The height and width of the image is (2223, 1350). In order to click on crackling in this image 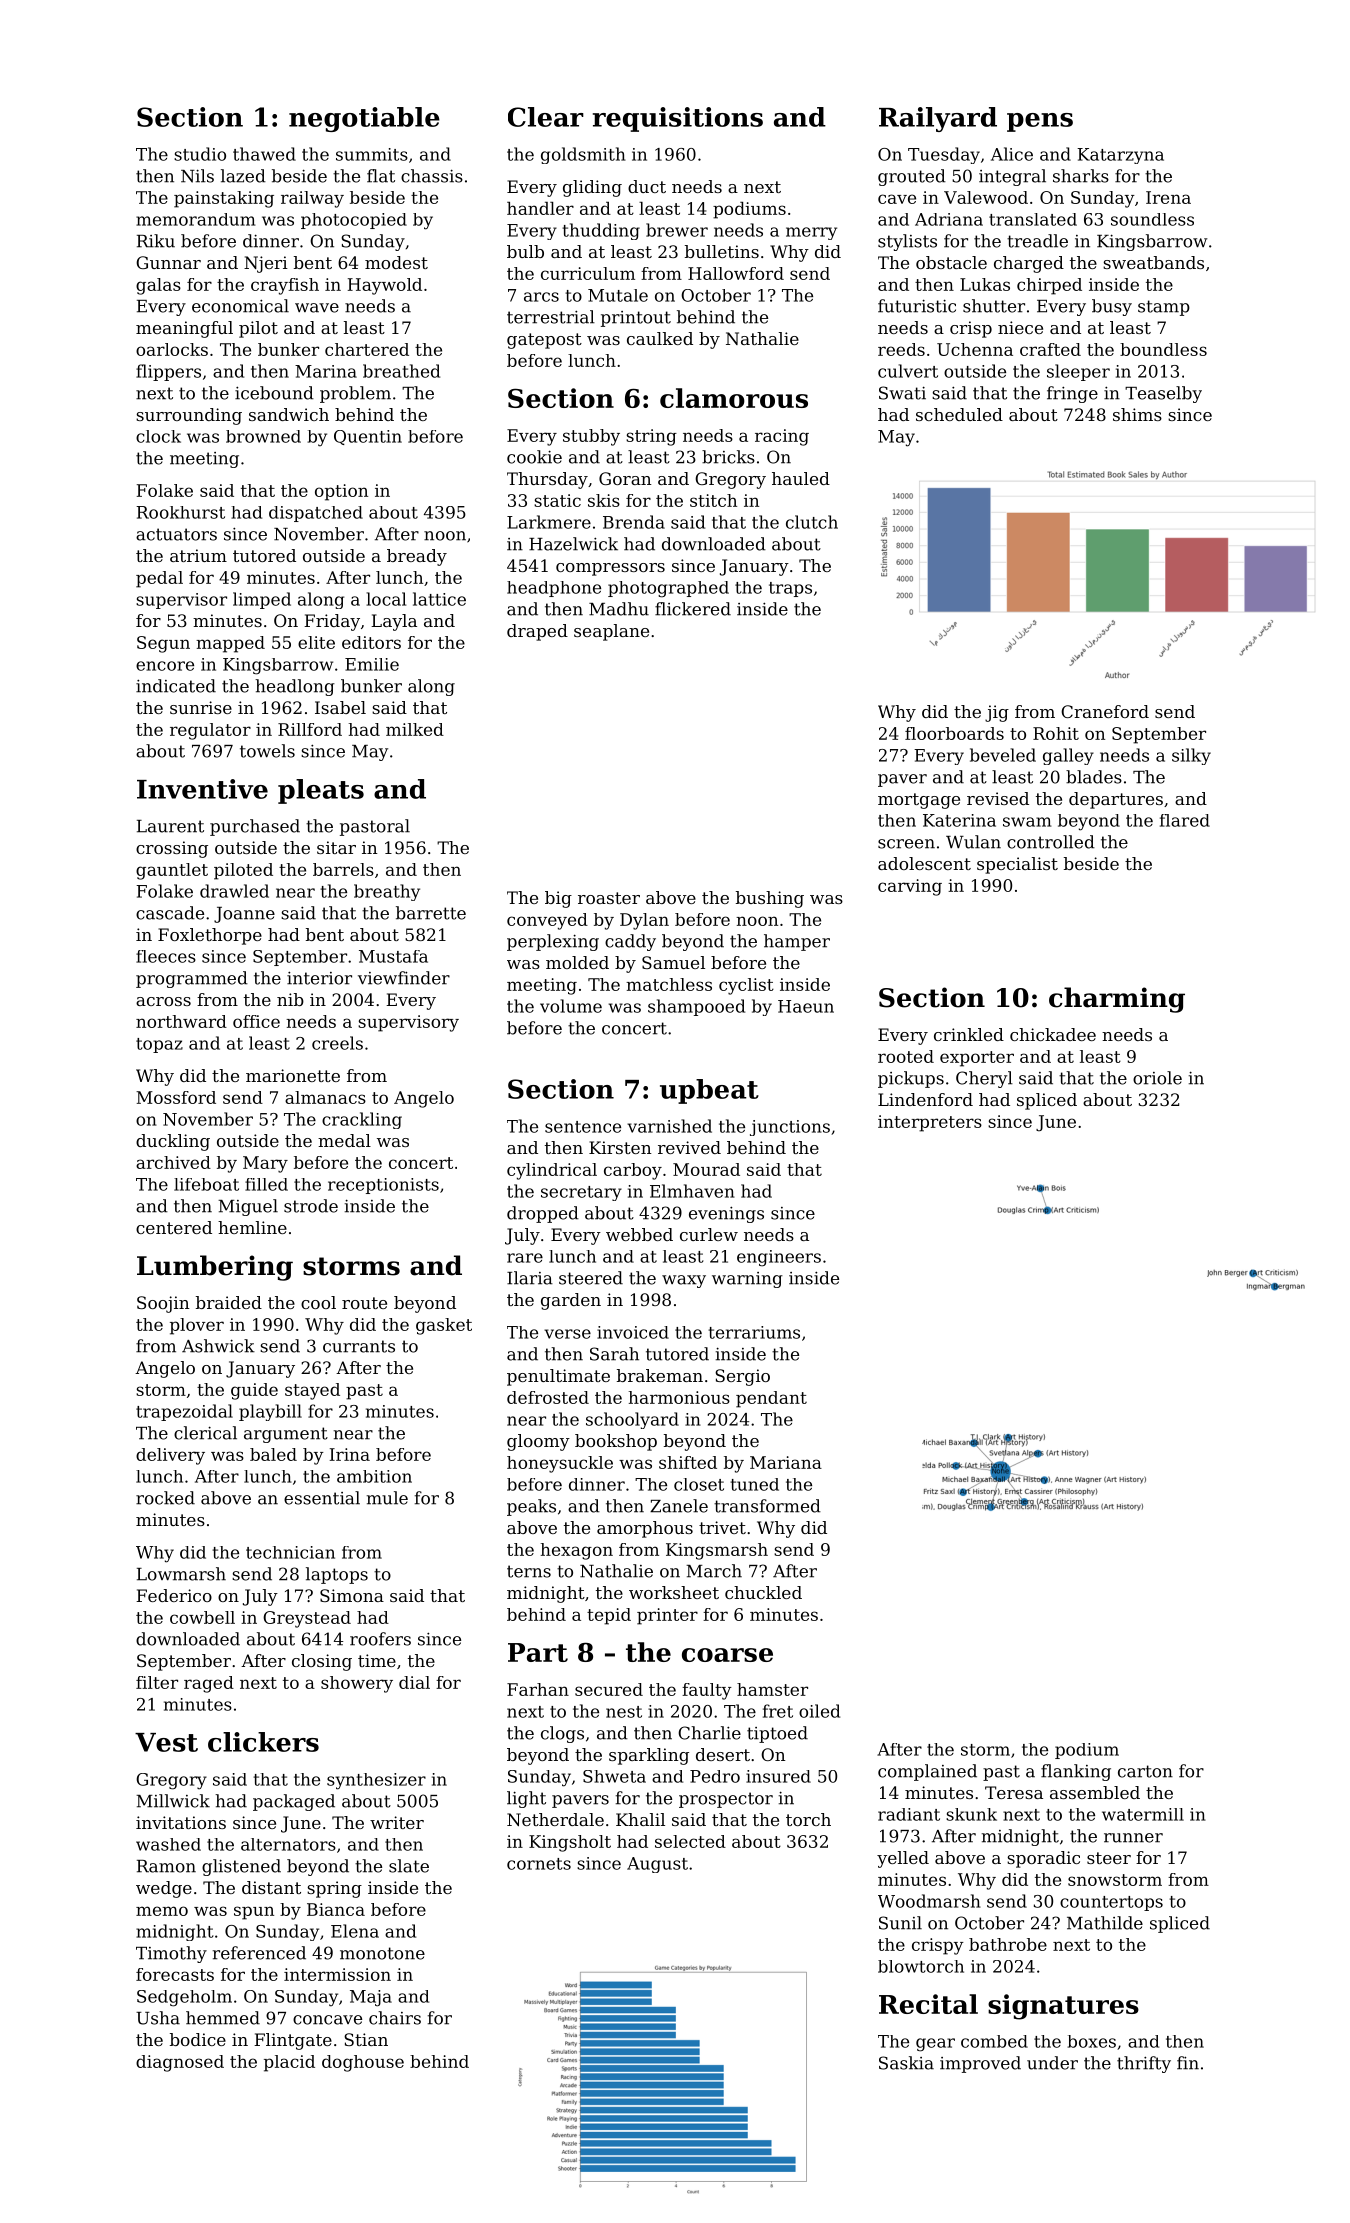, I will do `click(362, 1120)`.
